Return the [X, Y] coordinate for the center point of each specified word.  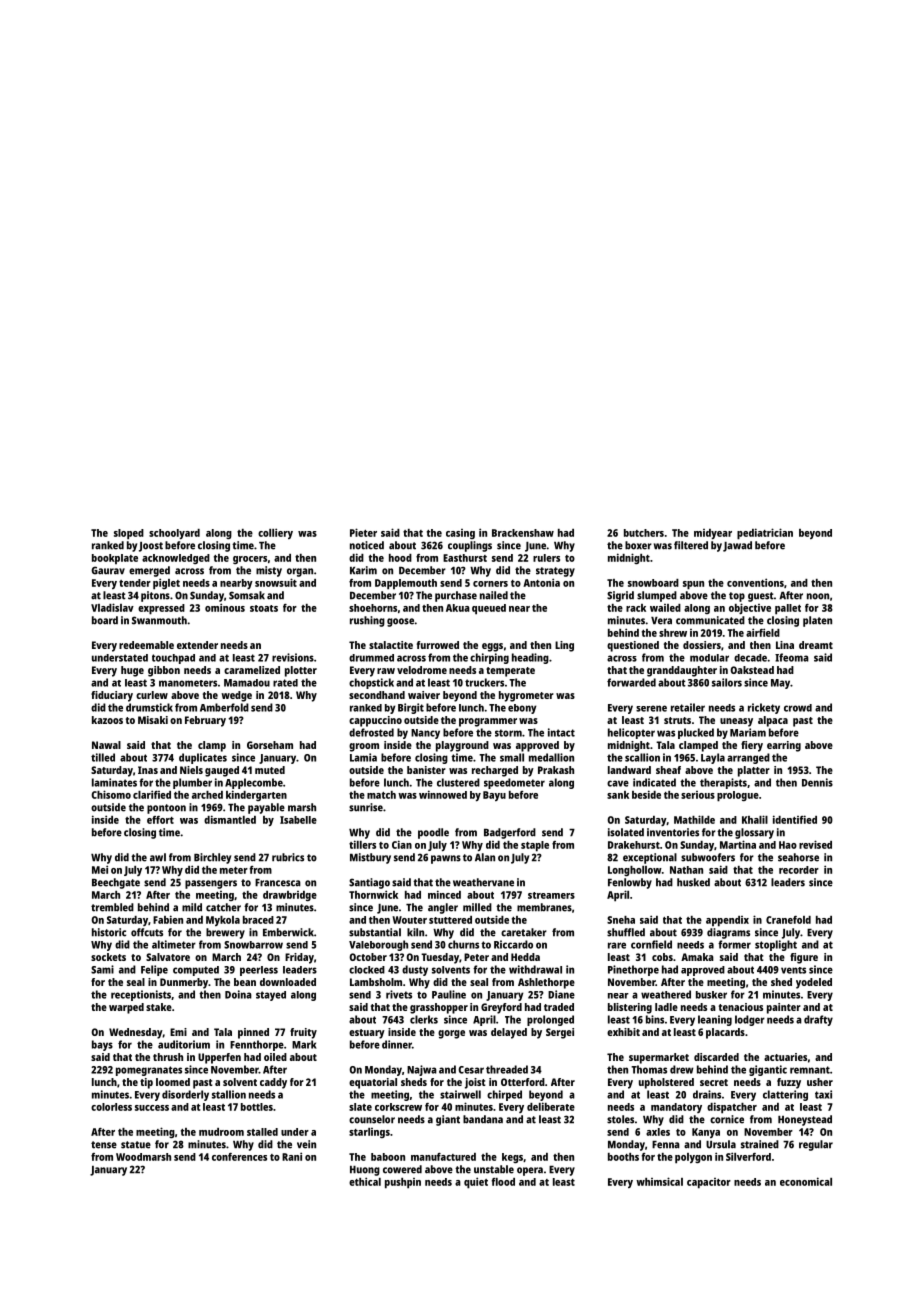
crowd [798, 708]
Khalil [755, 819]
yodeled [814, 983]
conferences [239, 1157]
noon [818, 596]
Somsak [247, 595]
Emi [178, 1032]
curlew [152, 695]
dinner [397, 1044]
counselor [372, 1119]
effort [160, 820]
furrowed [438, 645]
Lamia [363, 757]
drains [707, 1094]
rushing [367, 621]
